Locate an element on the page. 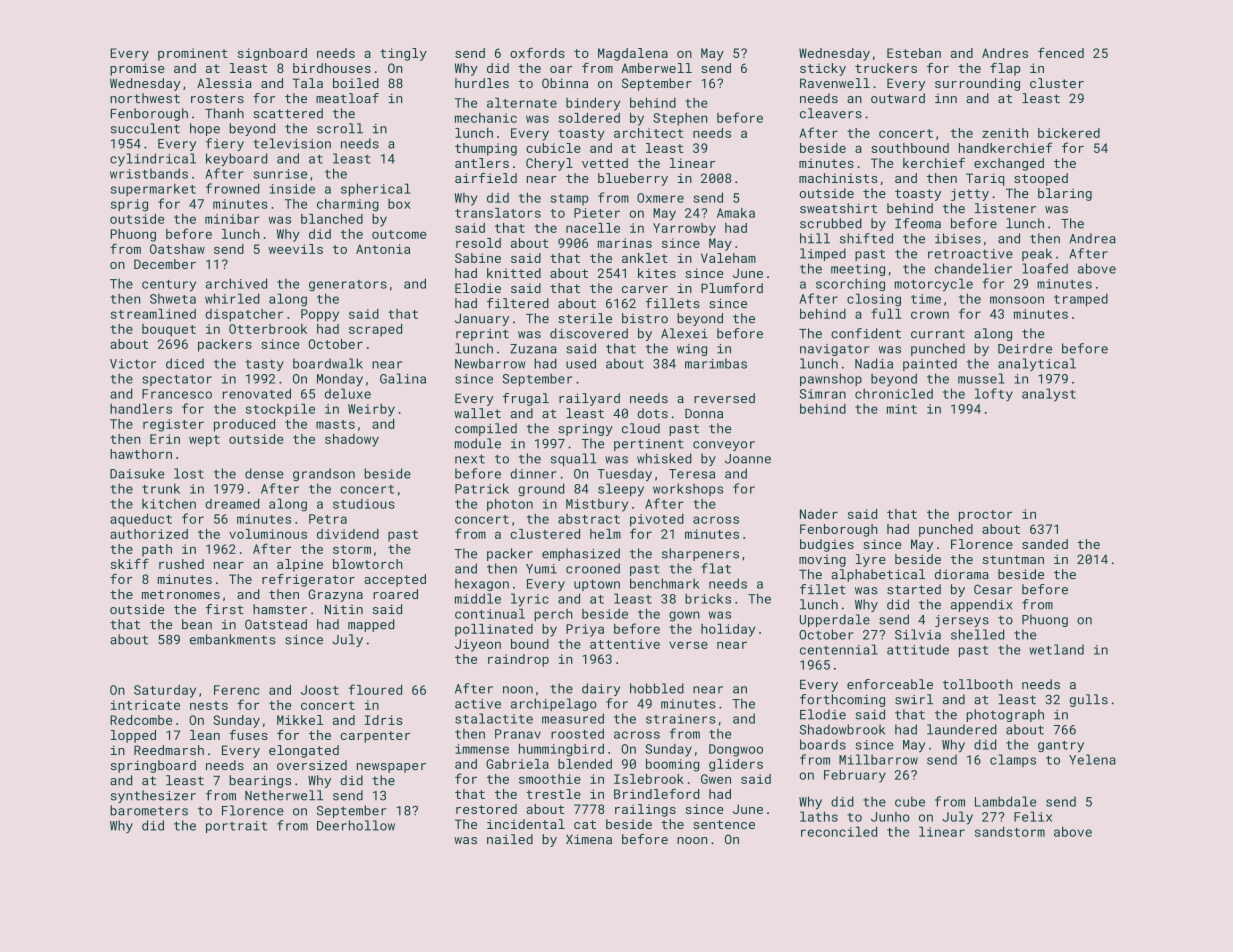 The height and width of the page is (952, 1233). Andrea is located at coordinates (1092, 238).
